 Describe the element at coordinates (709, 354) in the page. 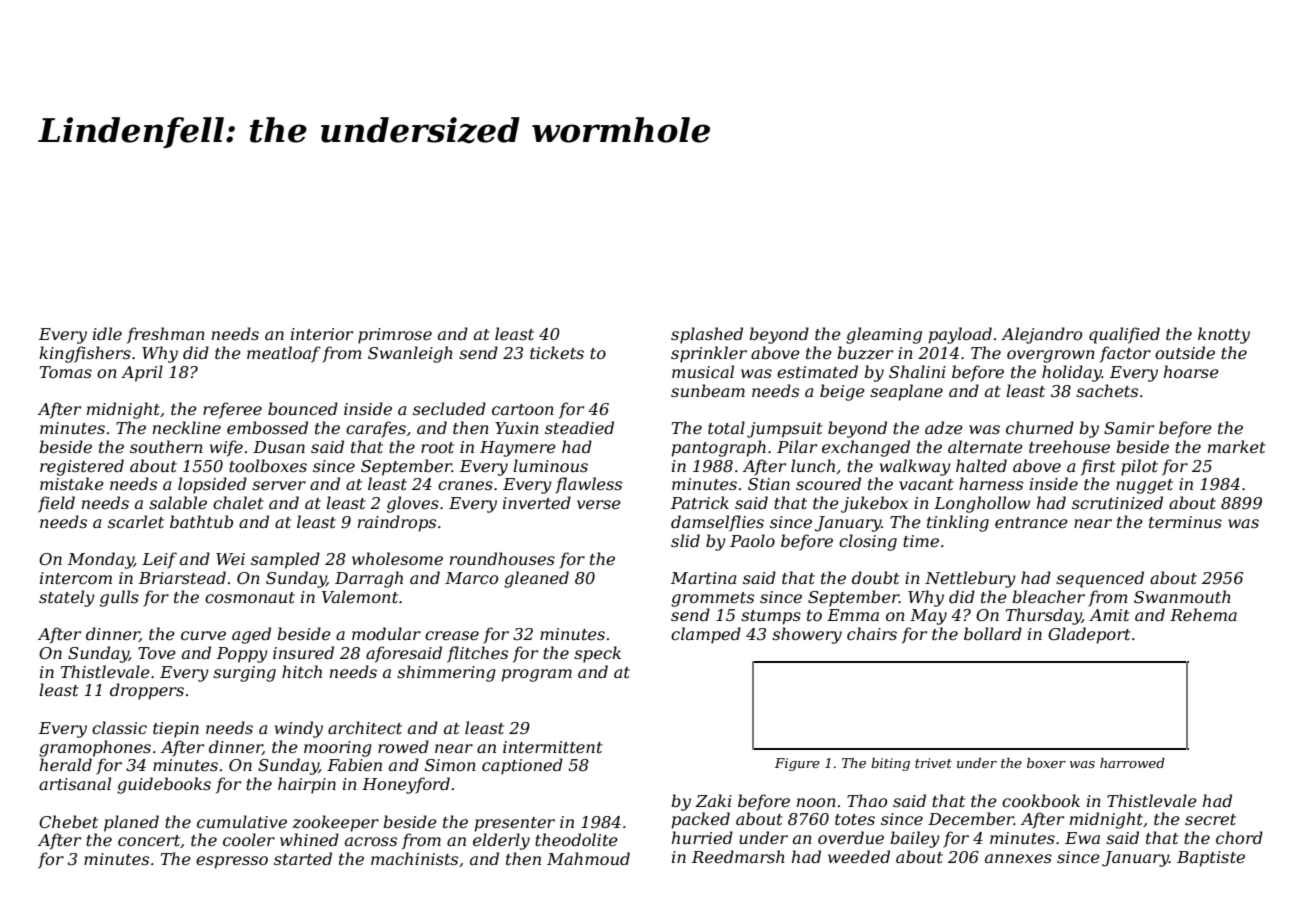

I see `sprinkler` at that location.
